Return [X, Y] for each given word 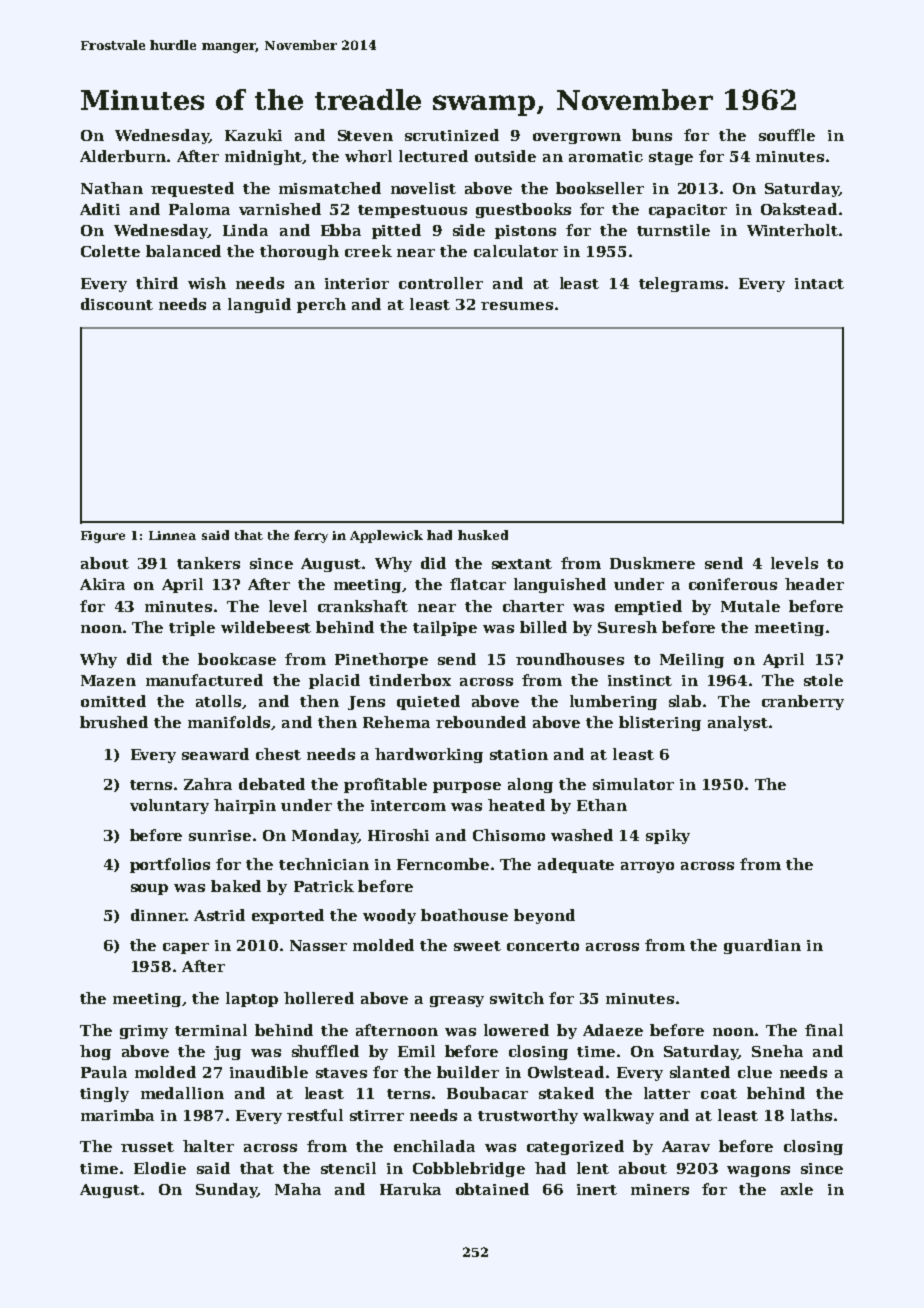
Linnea [172, 535]
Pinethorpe [381, 660]
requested [192, 189]
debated [272, 784]
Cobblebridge [469, 1169]
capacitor [688, 211]
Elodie [160, 1168]
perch [321, 305]
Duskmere [652, 563]
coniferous [733, 584]
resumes [517, 306]
